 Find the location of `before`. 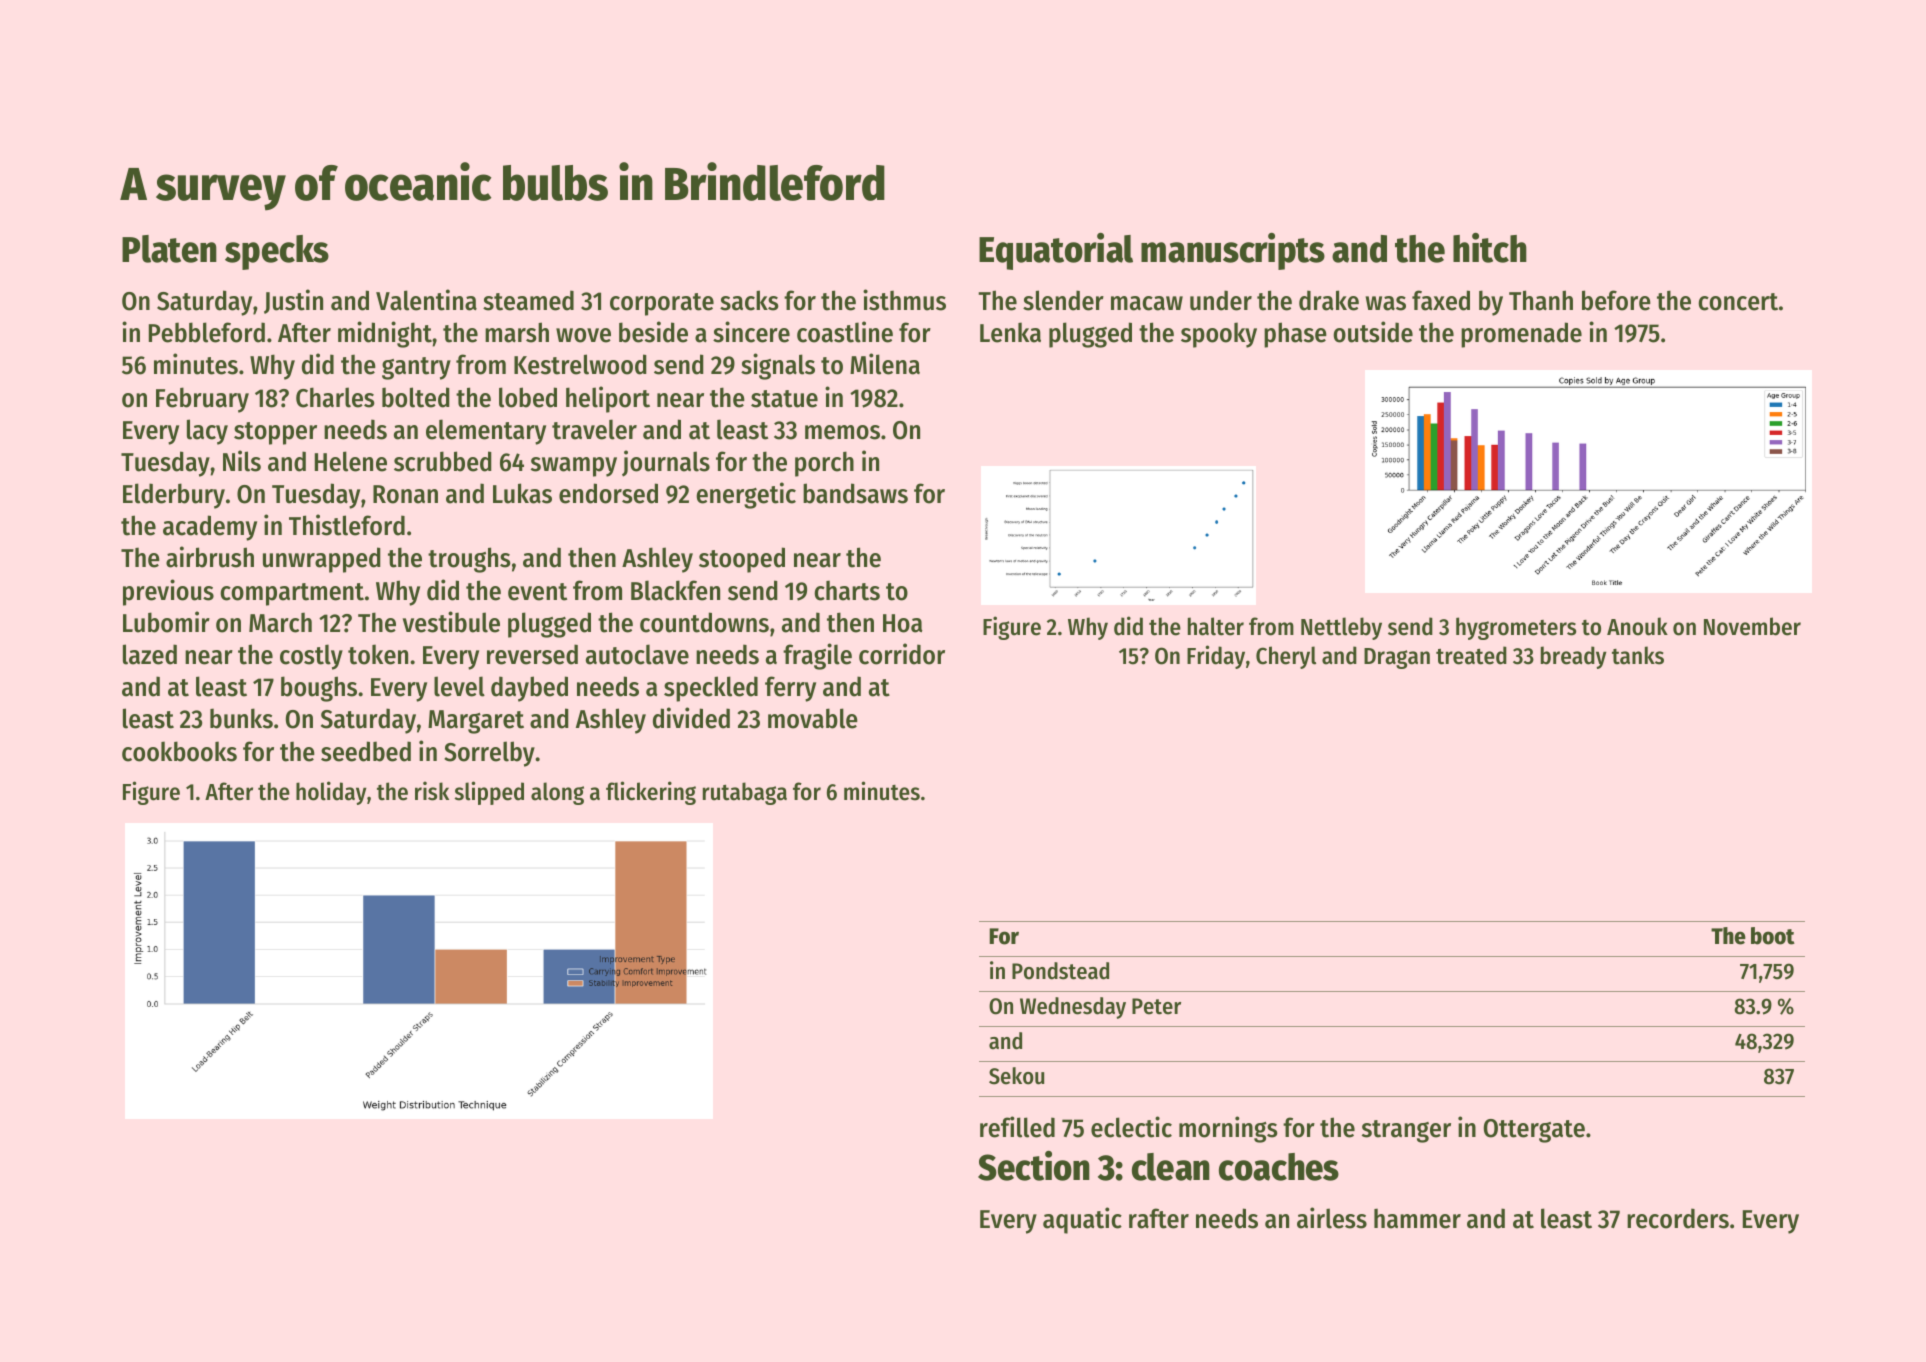

before is located at coordinates (1616, 300).
